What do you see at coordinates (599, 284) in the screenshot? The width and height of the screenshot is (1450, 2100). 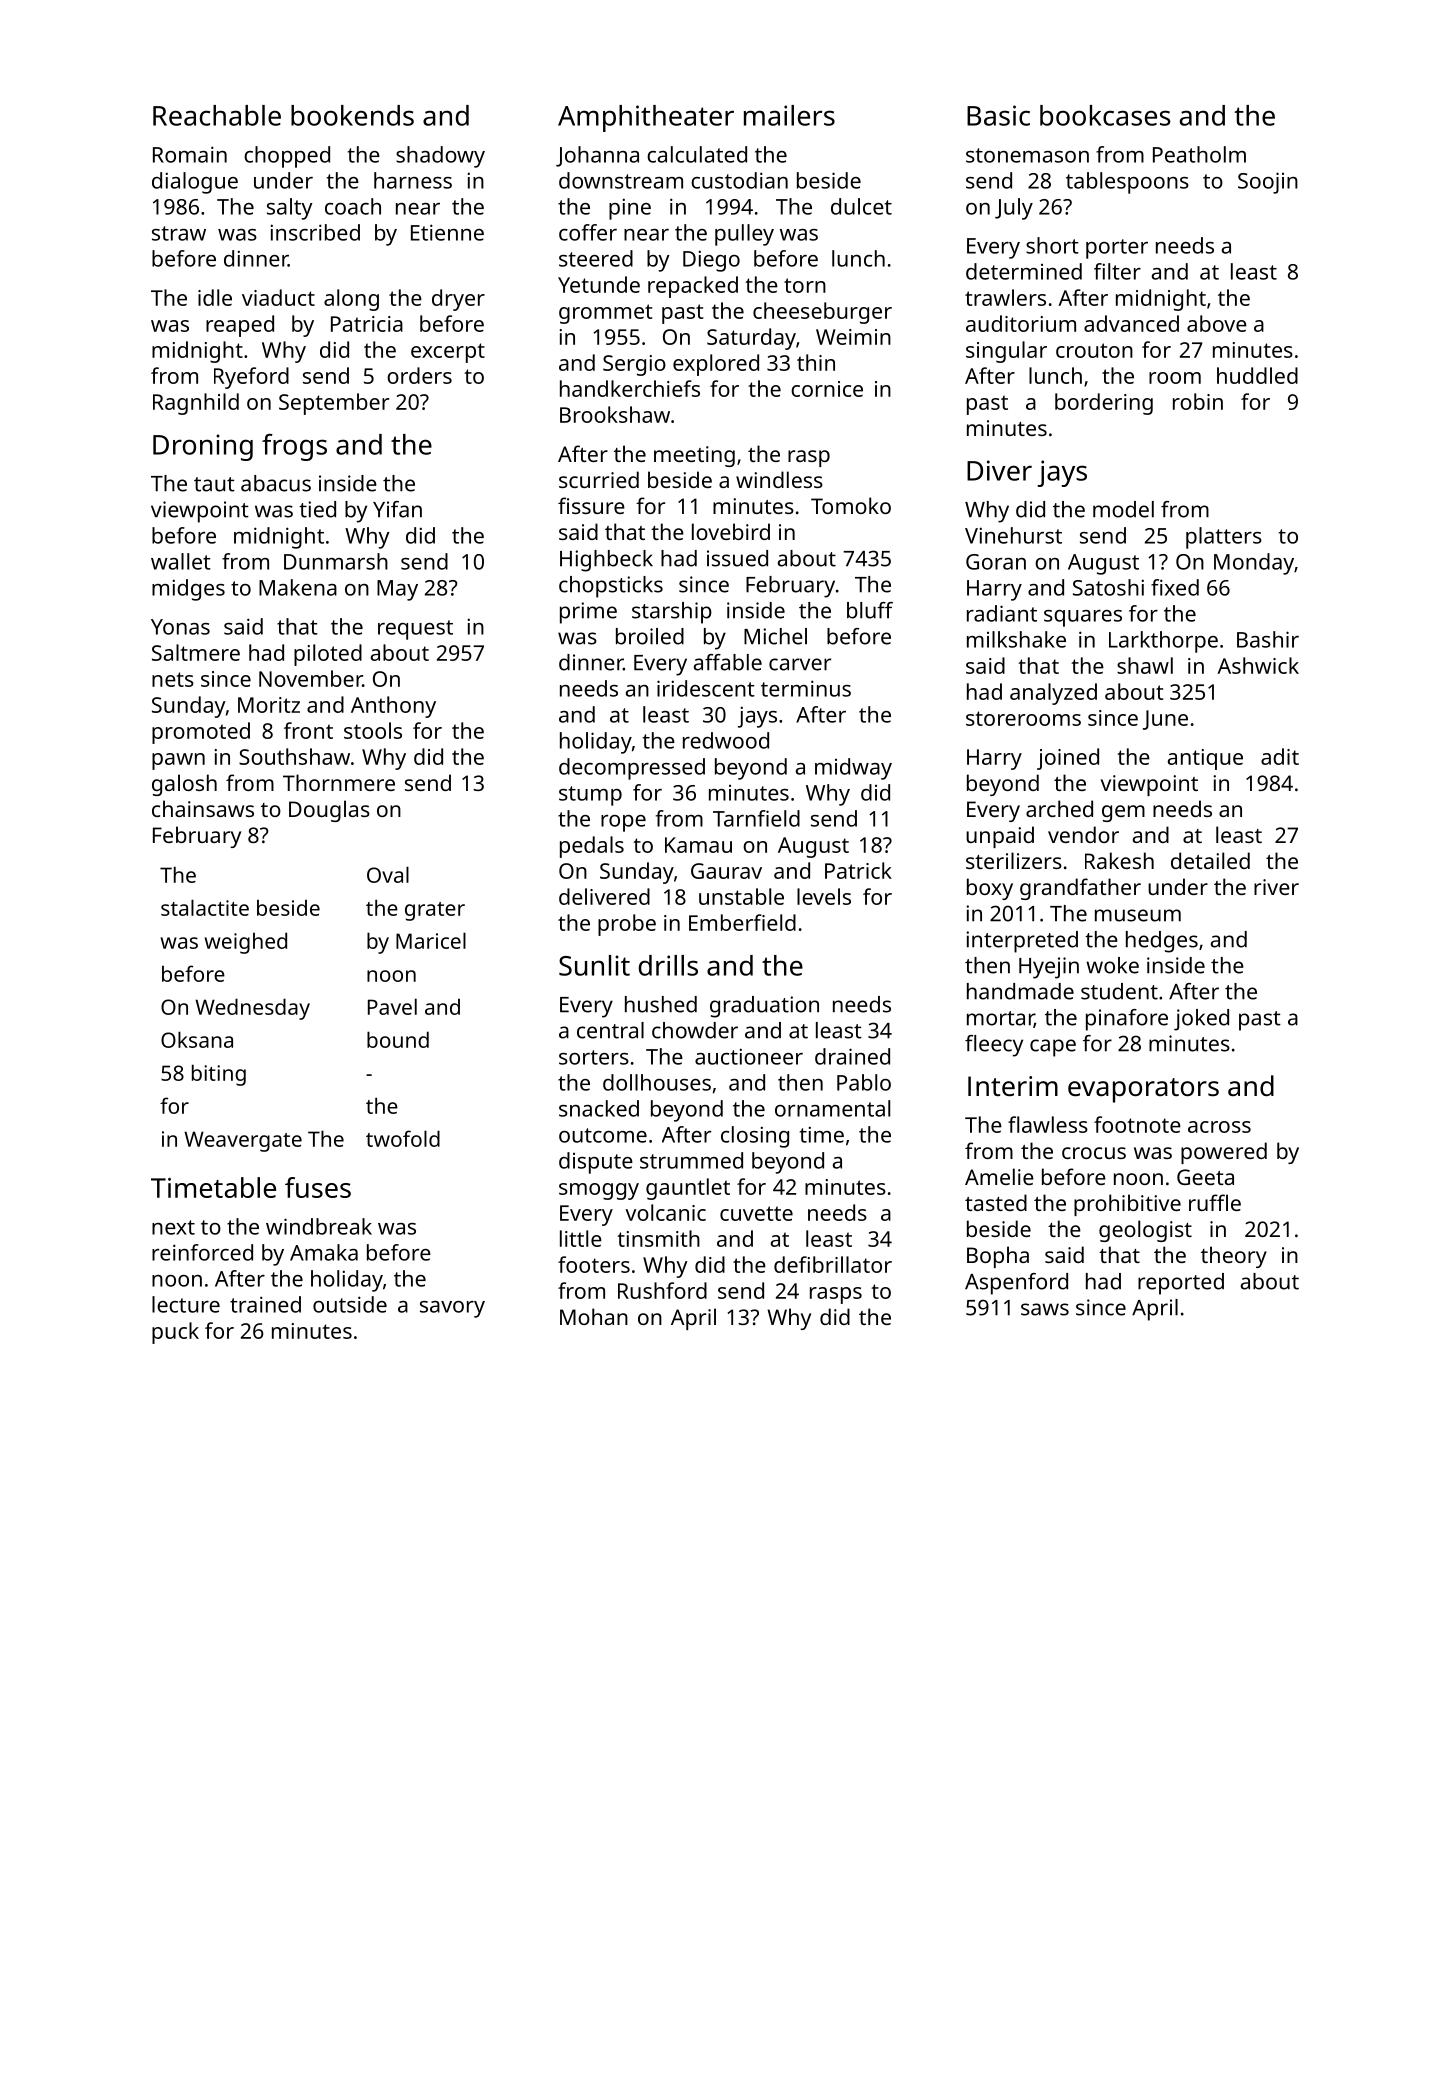 I see `Yetunde` at bounding box center [599, 284].
